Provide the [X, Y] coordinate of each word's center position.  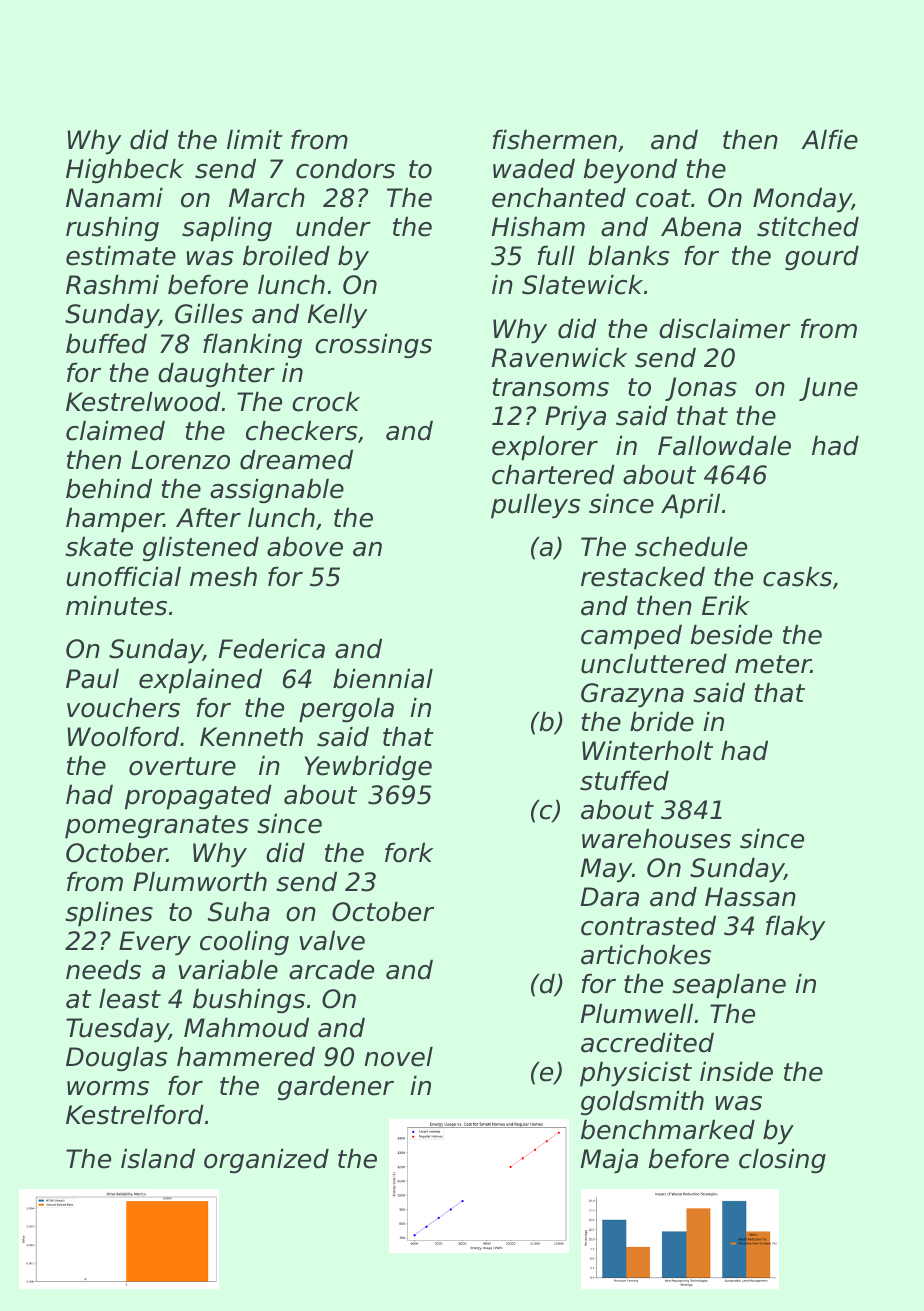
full [556, 255]
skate [99, 546]
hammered [246, 1056]
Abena [701, 226]
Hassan [750, 897]
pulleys [535, 506]
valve [332, 940]
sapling [227, 229]
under [333, 226]
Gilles [209, 313]
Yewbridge [368, 767]
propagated [198, 797]
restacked [643, 576]
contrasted [648, 925]
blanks [628, 255]
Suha [239, 911]
